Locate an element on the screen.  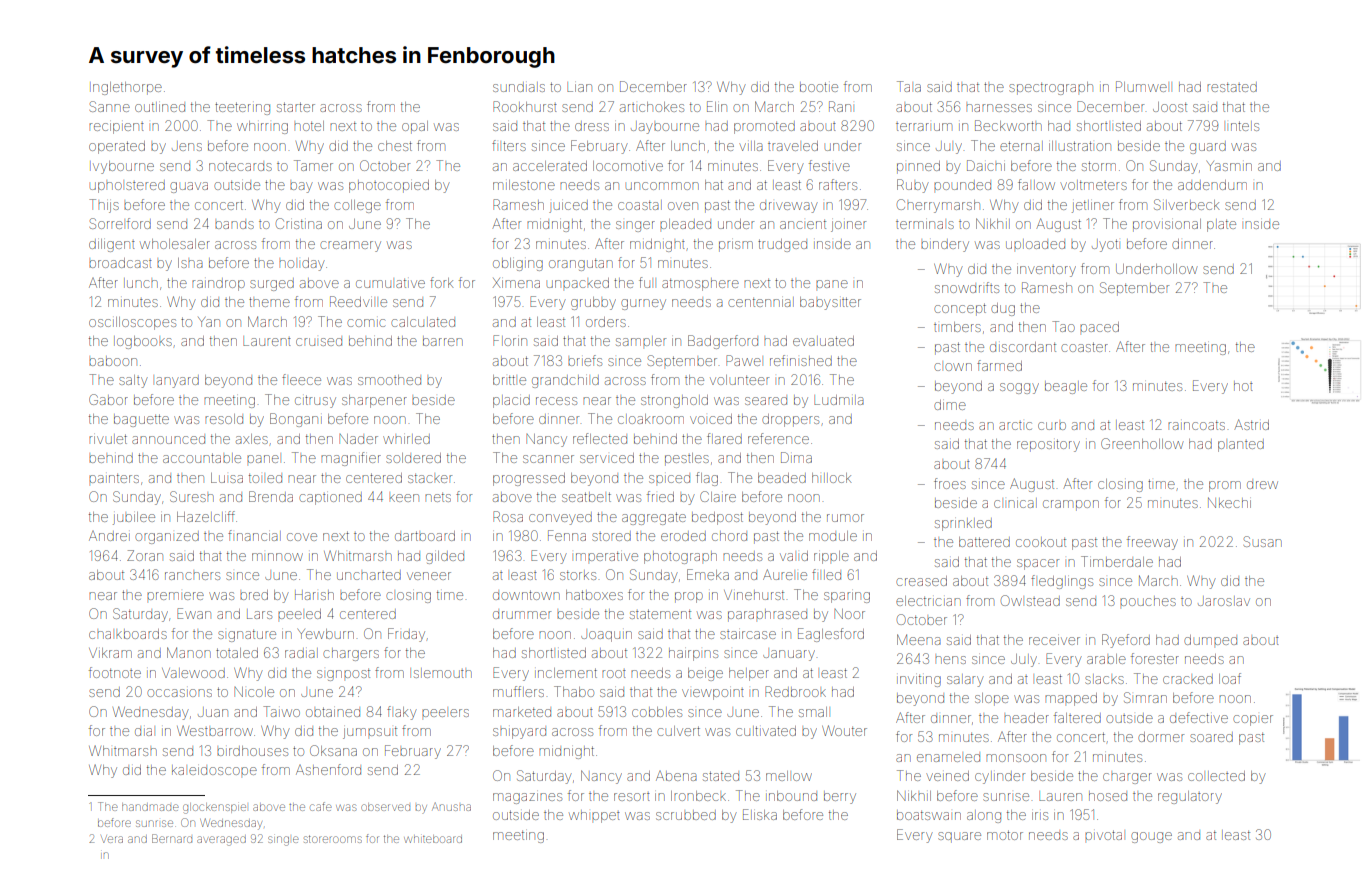
Ivybourne is located at coordinates (123, 167).
